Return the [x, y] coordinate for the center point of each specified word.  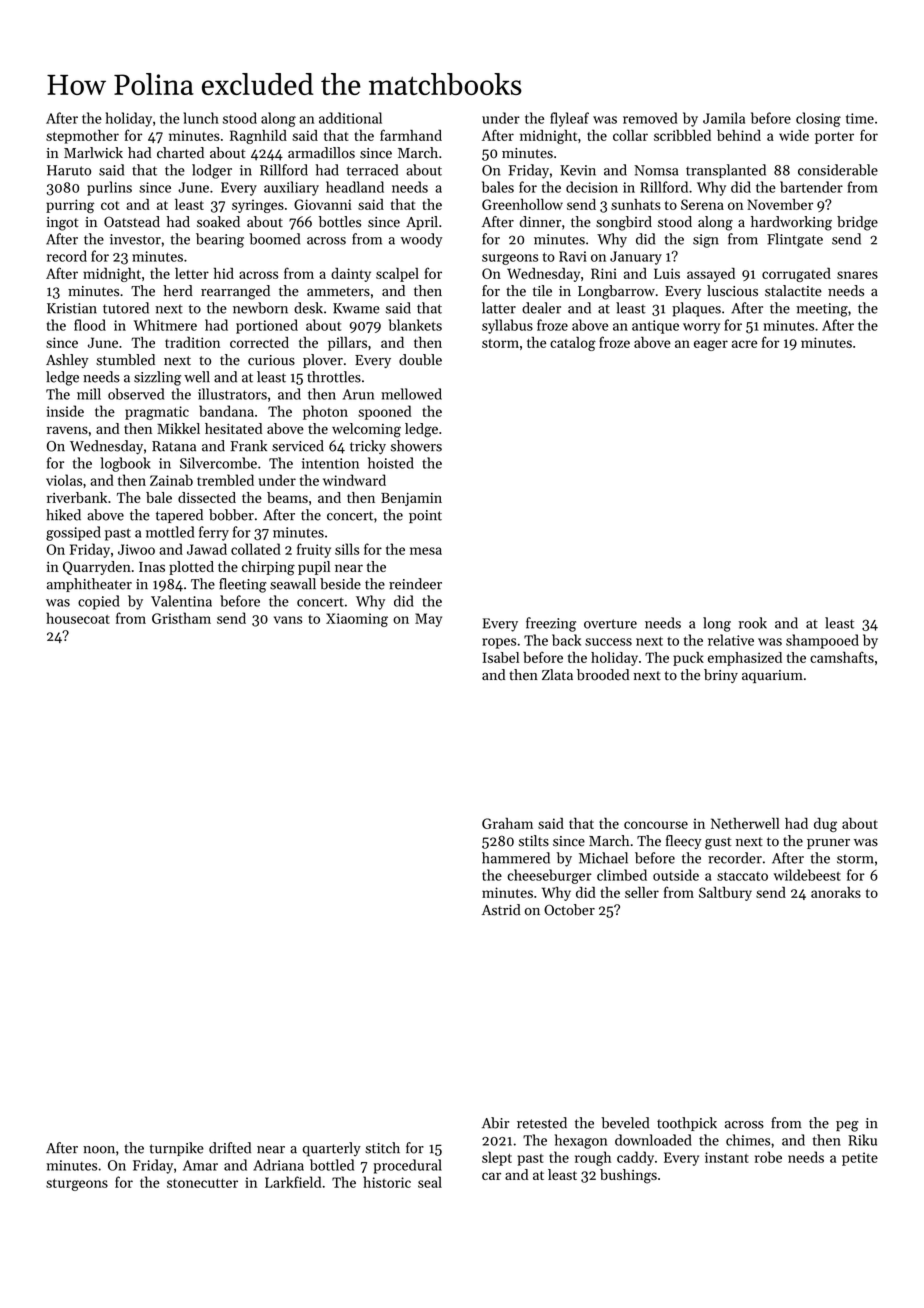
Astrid [501, 910]
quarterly [332, 1149]
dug [825, 825]
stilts [534, 841]
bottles [340, 222]
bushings [628, 1176]
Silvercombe [218, 463]
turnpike [177, 1149]
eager [711, 345]
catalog [573, 344]
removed [650, 118]
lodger [212, 171]
